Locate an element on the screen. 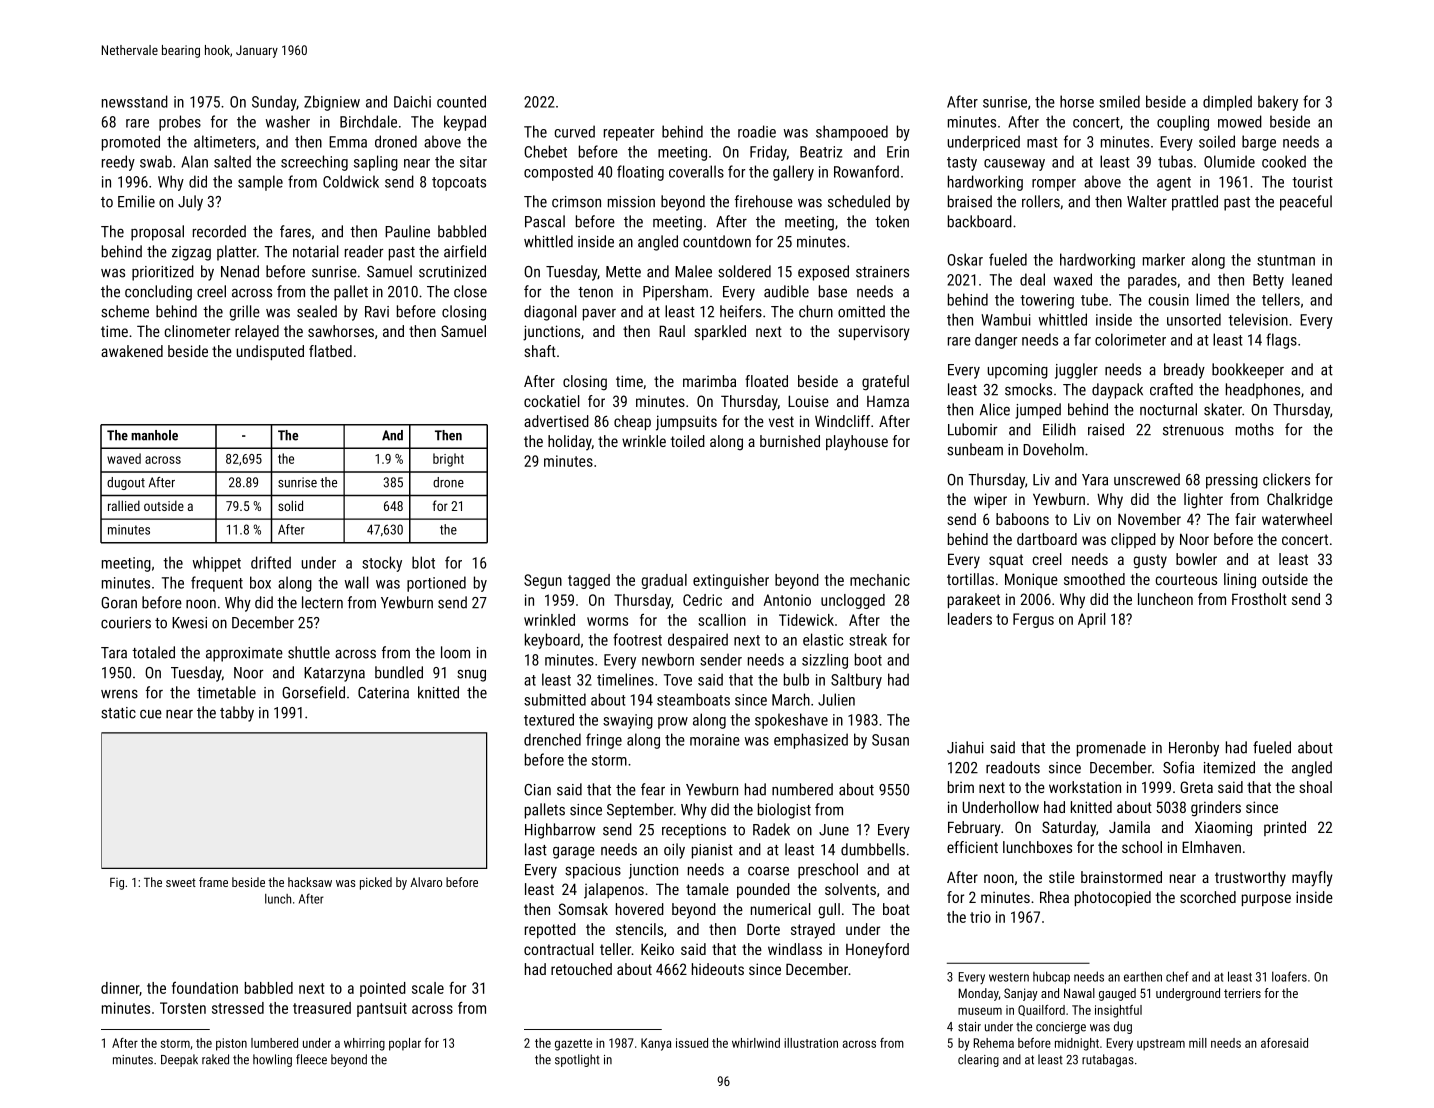 The height and width of the screenshot is (1108, 1434). prioritized is located at coordinates (163, 273).
